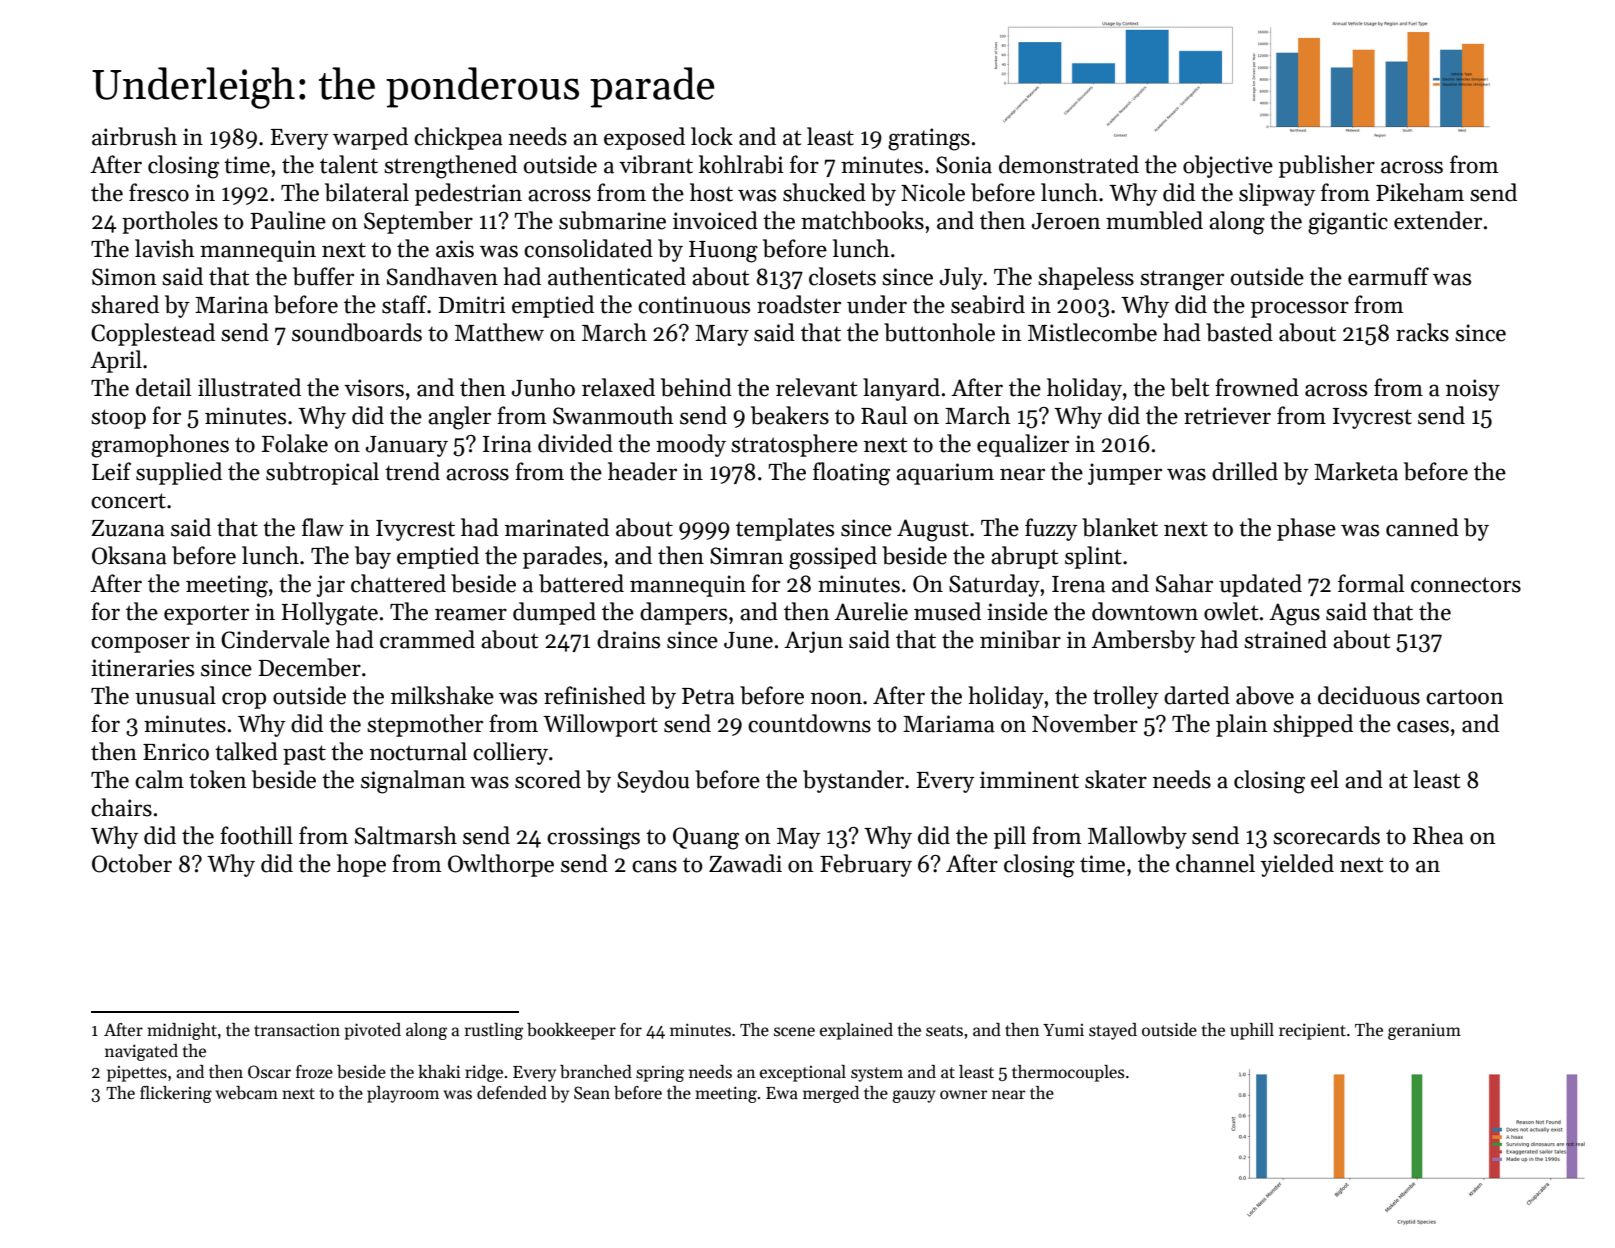 This screenshot has height=1248, width=1615. I want to click on subtropical, so click(322, 473).
